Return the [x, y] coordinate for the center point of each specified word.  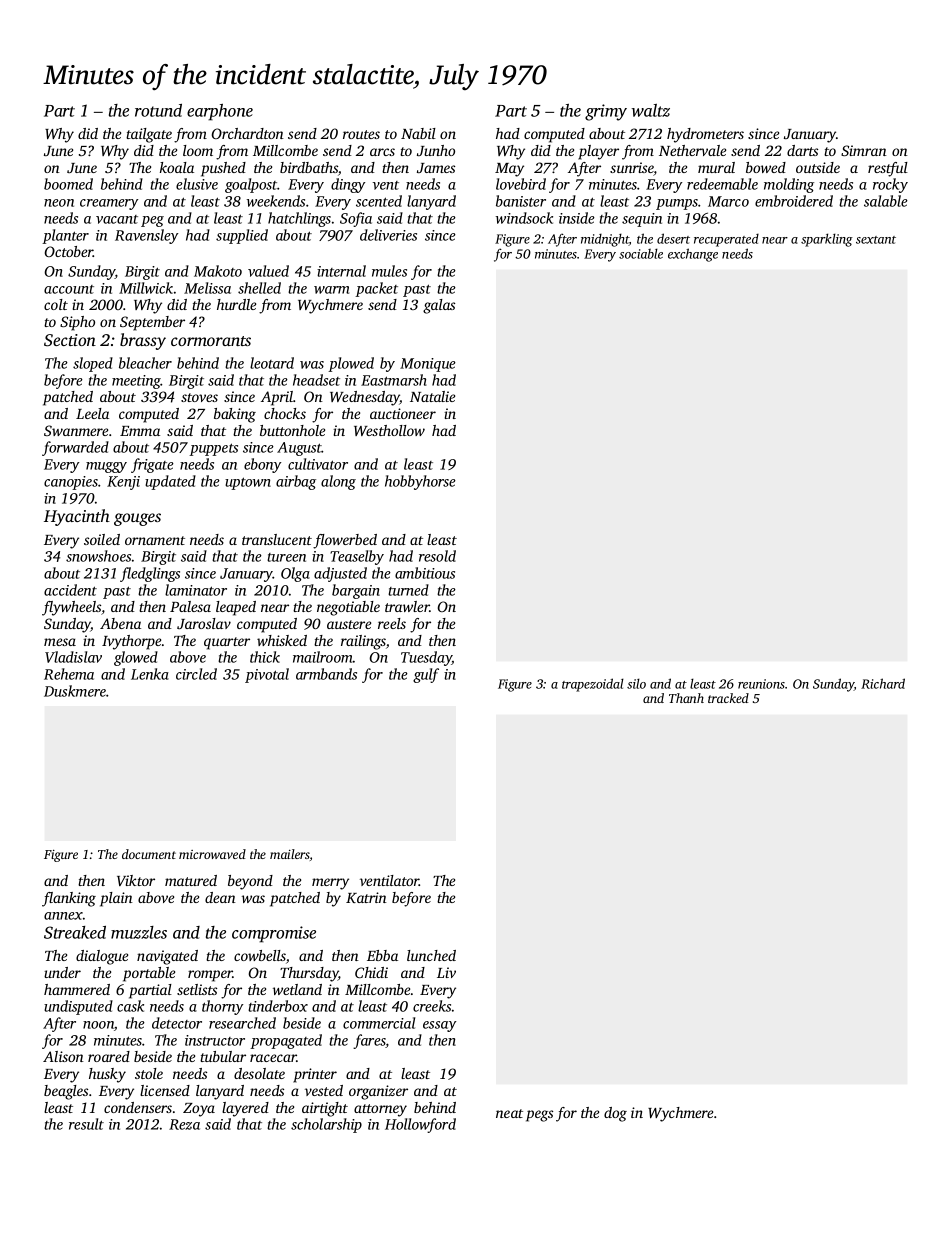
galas [439, 306]
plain [116, 899]
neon [59, 203]
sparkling [827, 240]
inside [577, 218]
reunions [761, 684]
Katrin [366, 897]
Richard [883, 683]
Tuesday [426, 658]
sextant [876, 240]
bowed [766, 167]
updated [170, 482]
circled [196, 674]
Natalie [432, 396]
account [69, 289]
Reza [184, 1124]
